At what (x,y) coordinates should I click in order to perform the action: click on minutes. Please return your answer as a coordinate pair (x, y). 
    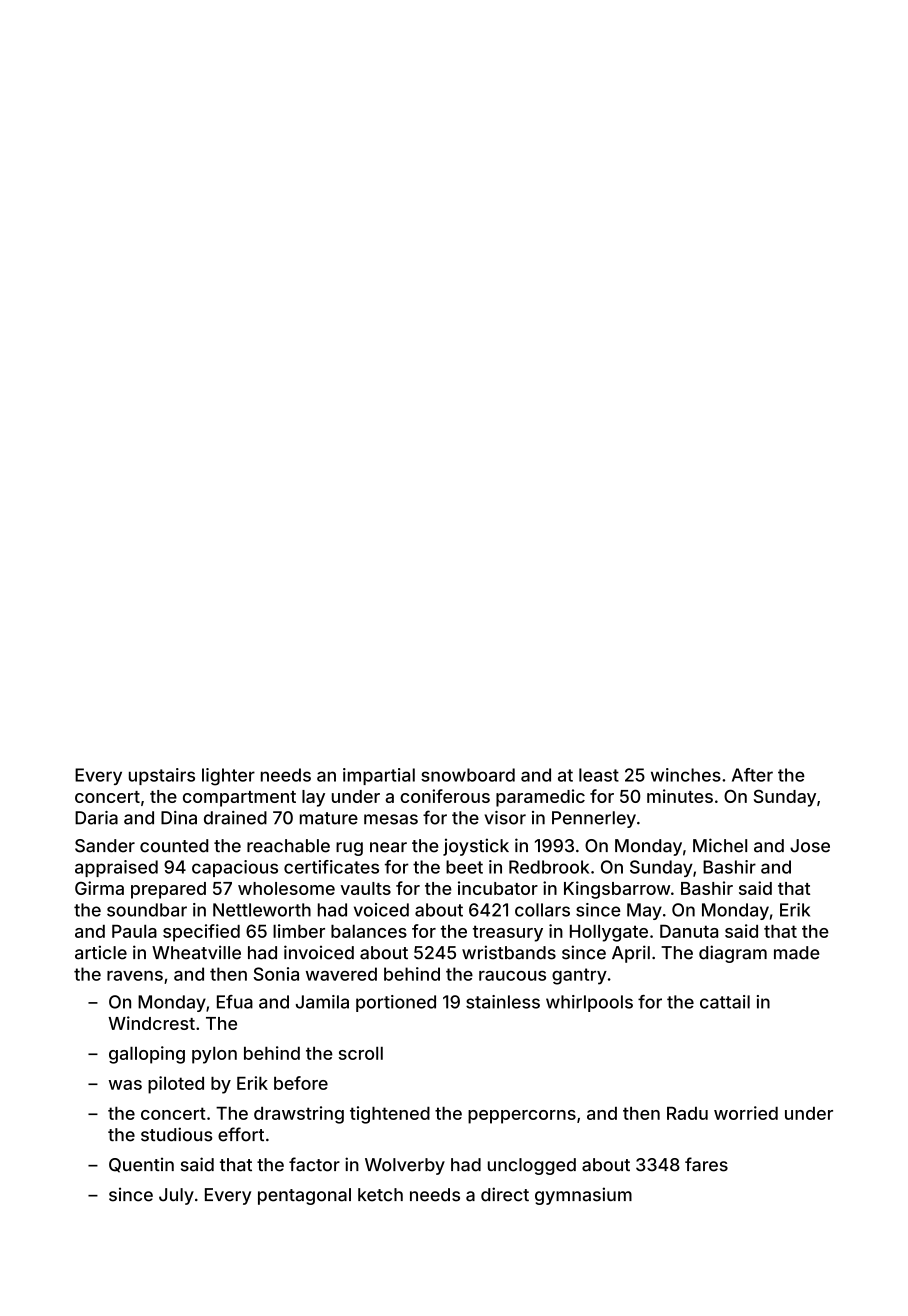
    Looking at the image, I should click on (680, 796).
